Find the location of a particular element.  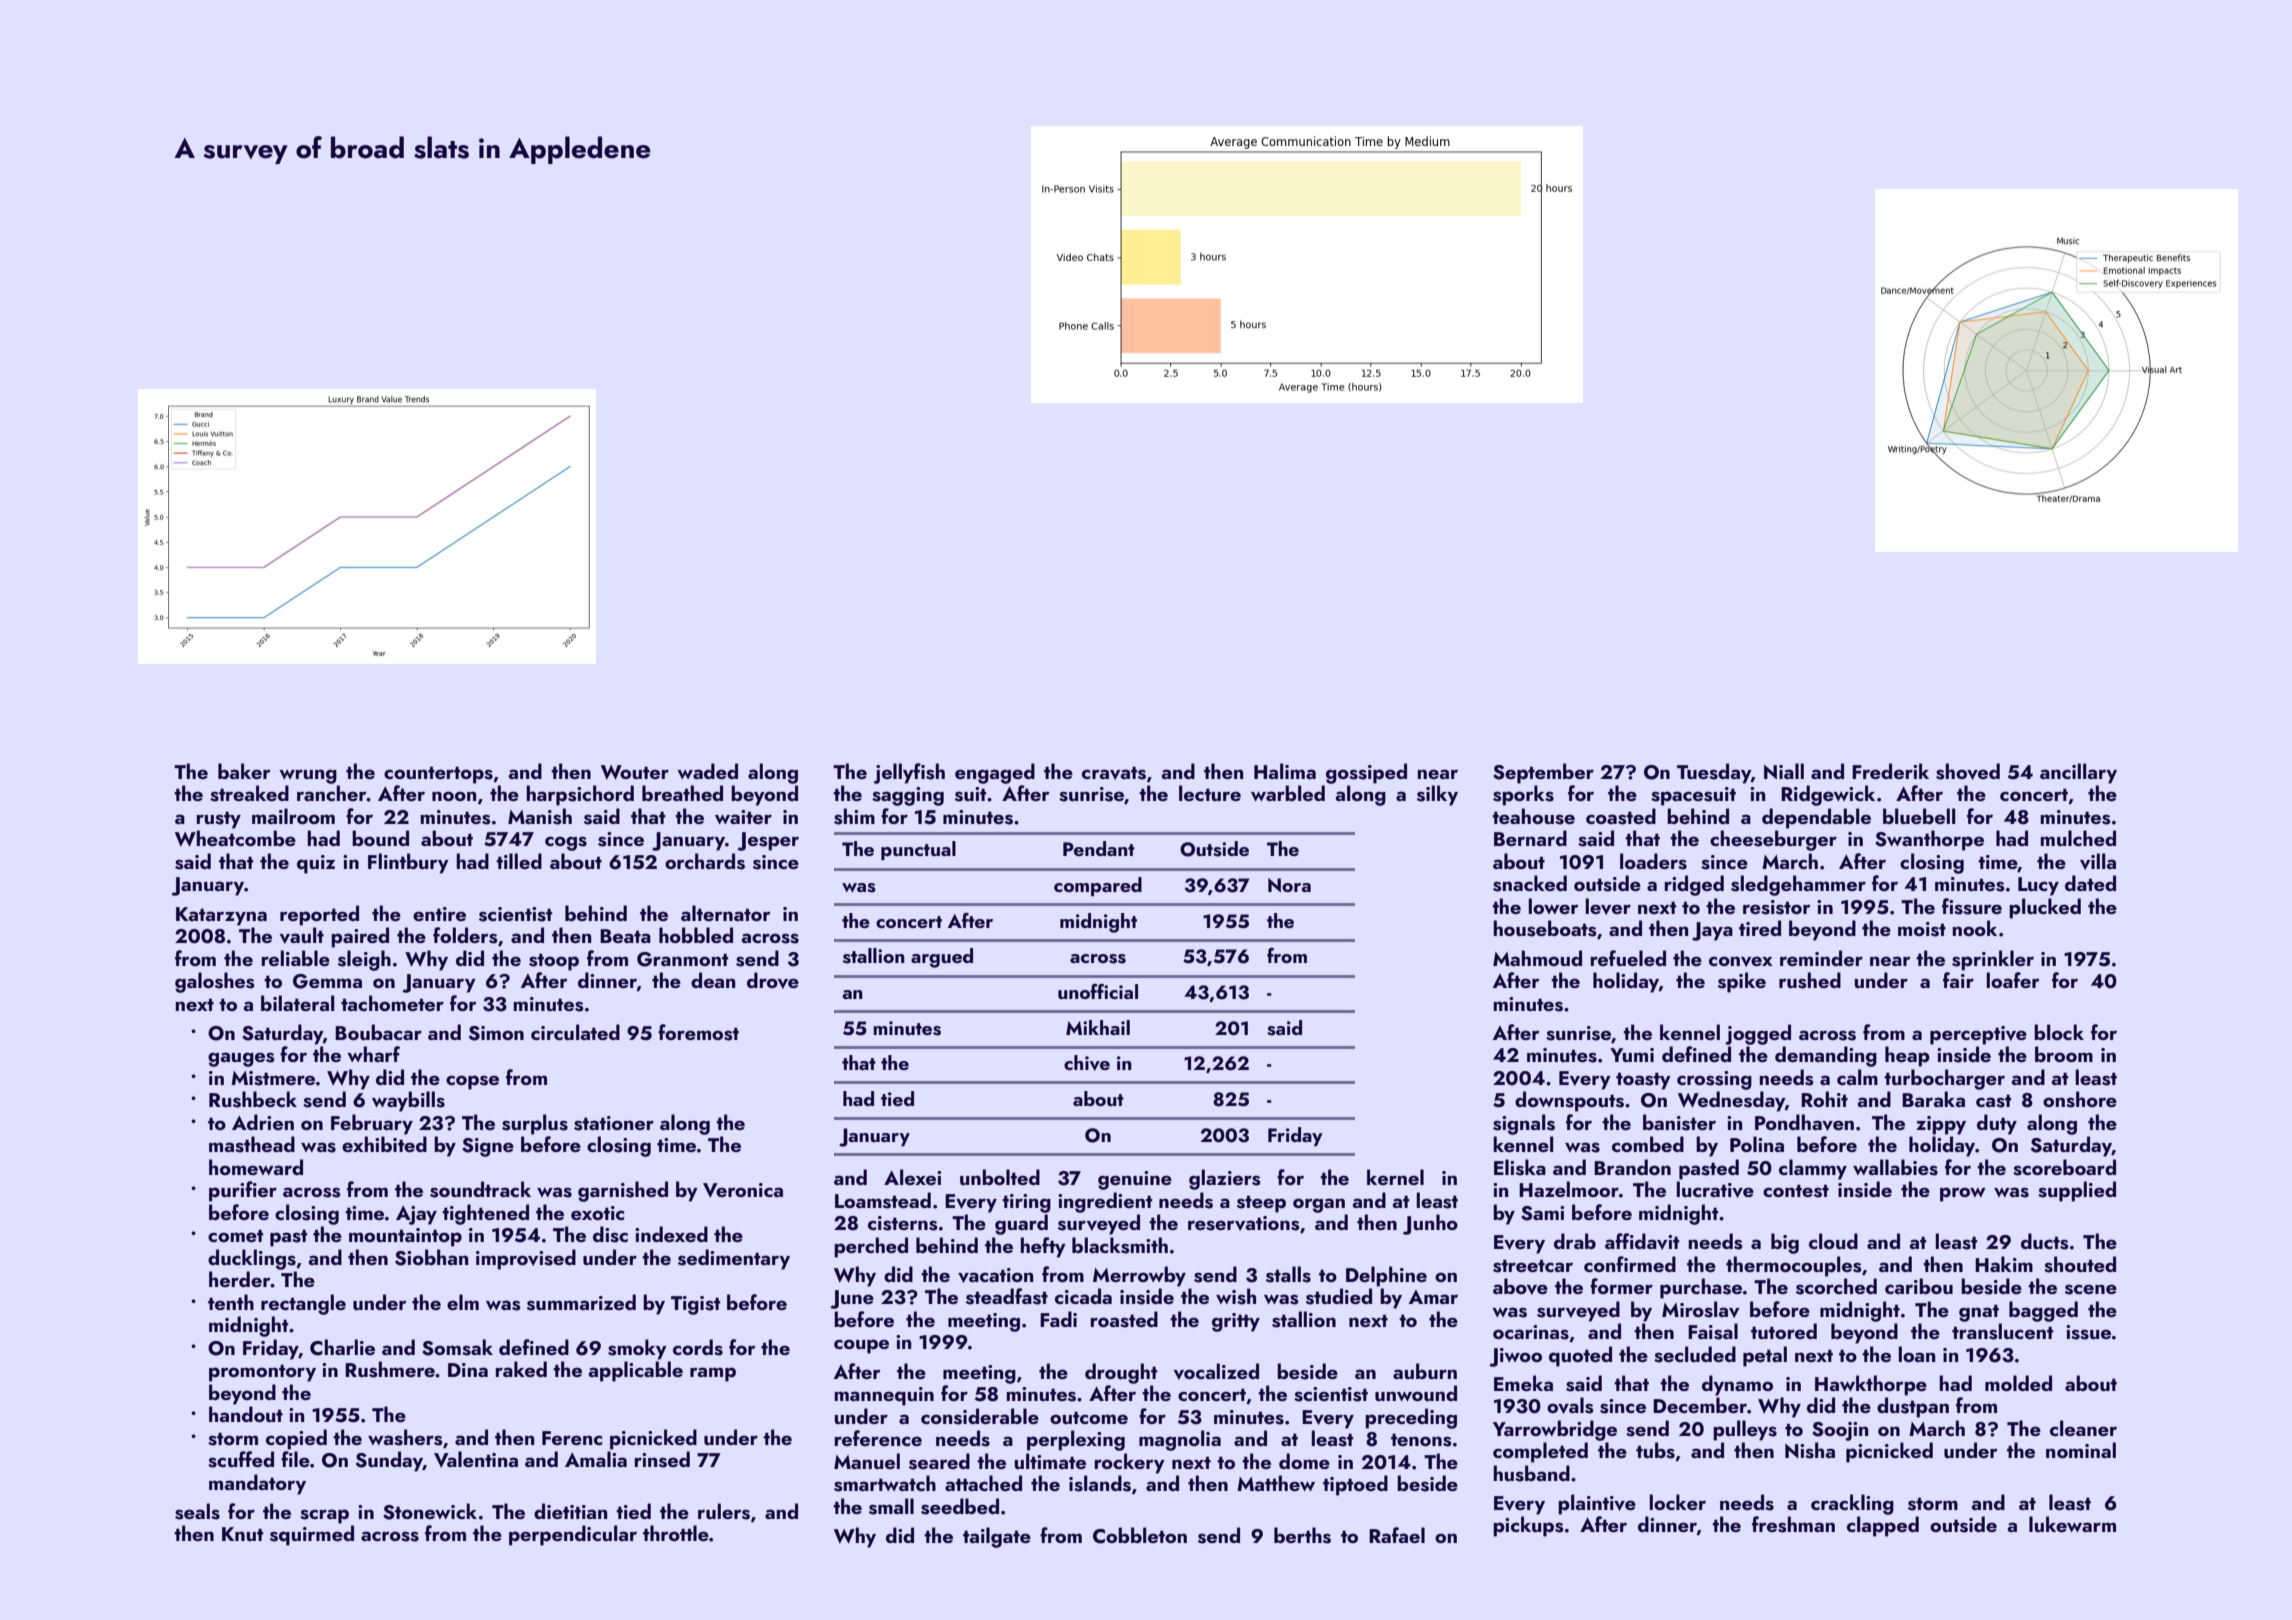

shim is located at coordinates (854, 816).
